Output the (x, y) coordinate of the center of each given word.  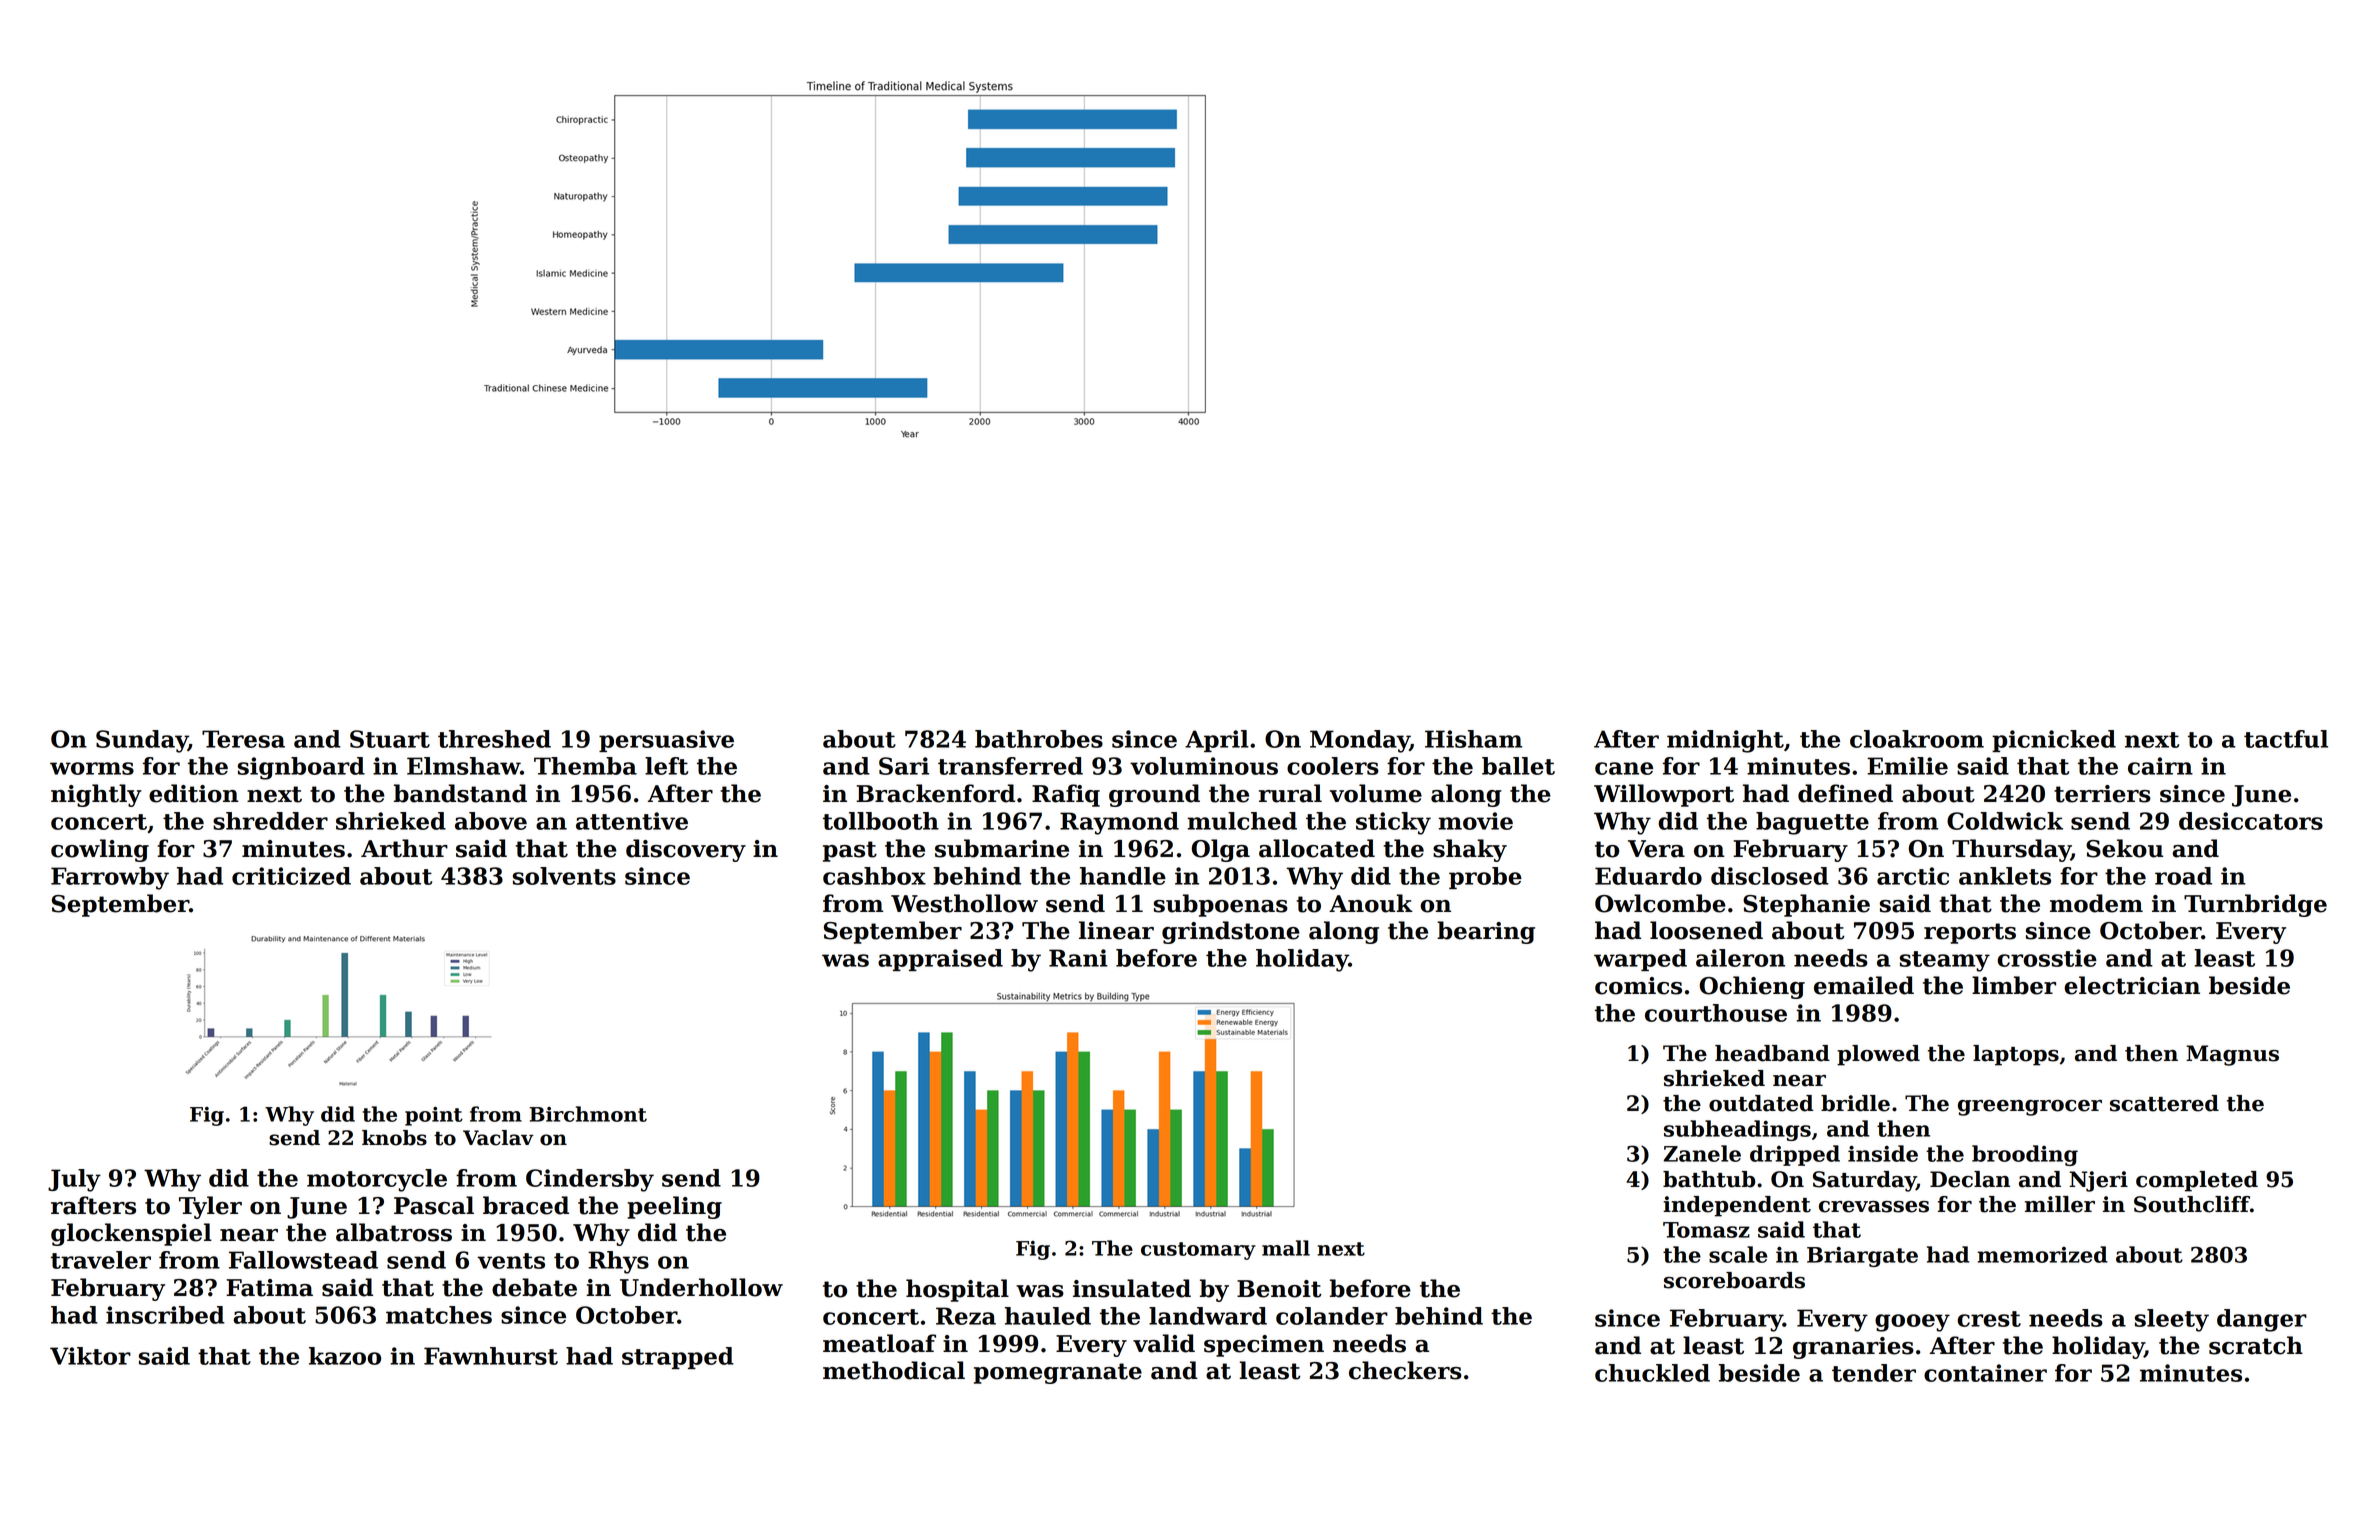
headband (1772, 1053)
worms (92, 768)
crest (1989, 1319)
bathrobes (1039, 739)
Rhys (618, 1262)
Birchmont (588, 1114)
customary (1198, 1251)
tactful (2286, 739)
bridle (1855, 1103)
